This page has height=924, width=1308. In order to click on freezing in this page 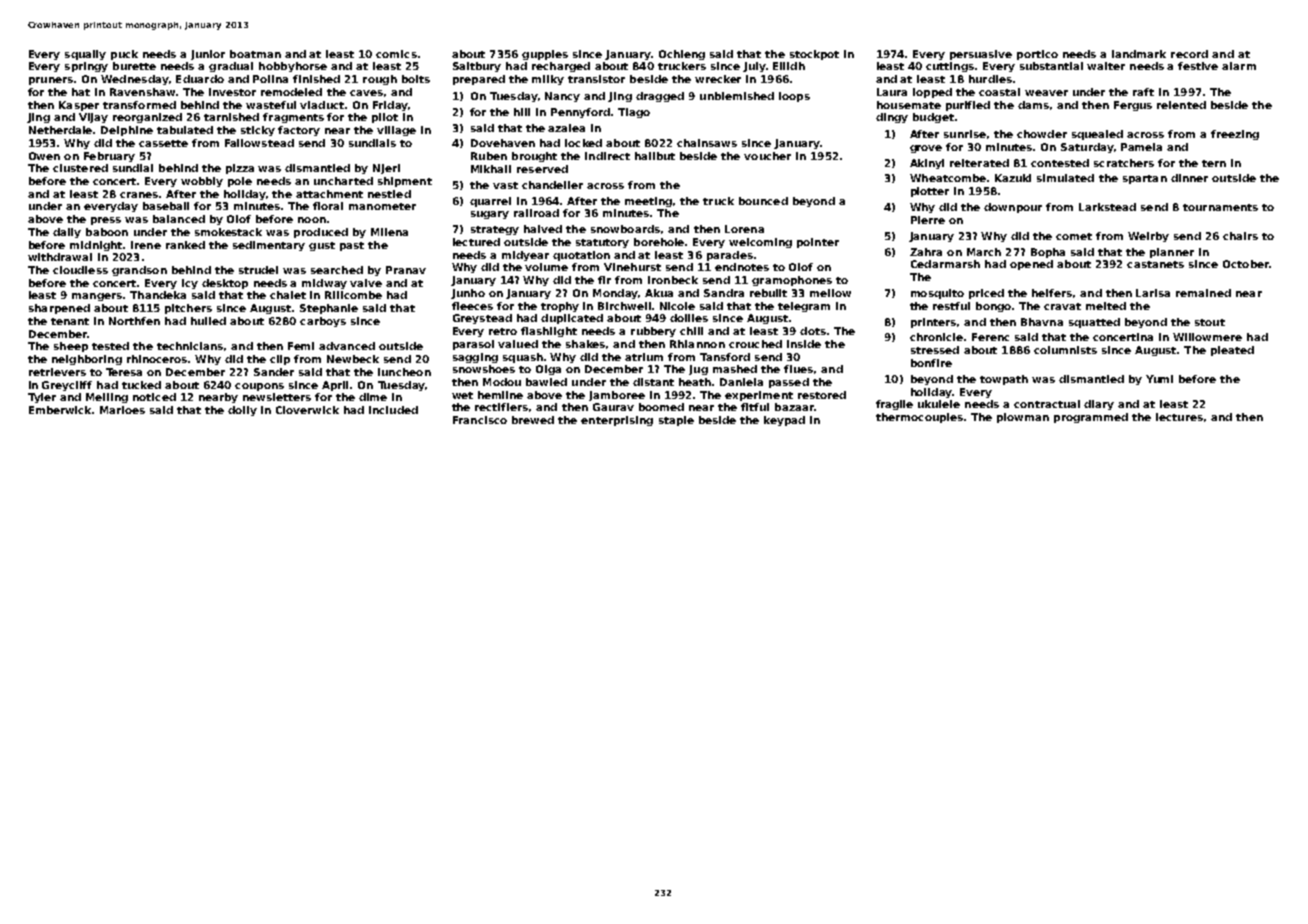, I will do `click(1235, 135)`.
